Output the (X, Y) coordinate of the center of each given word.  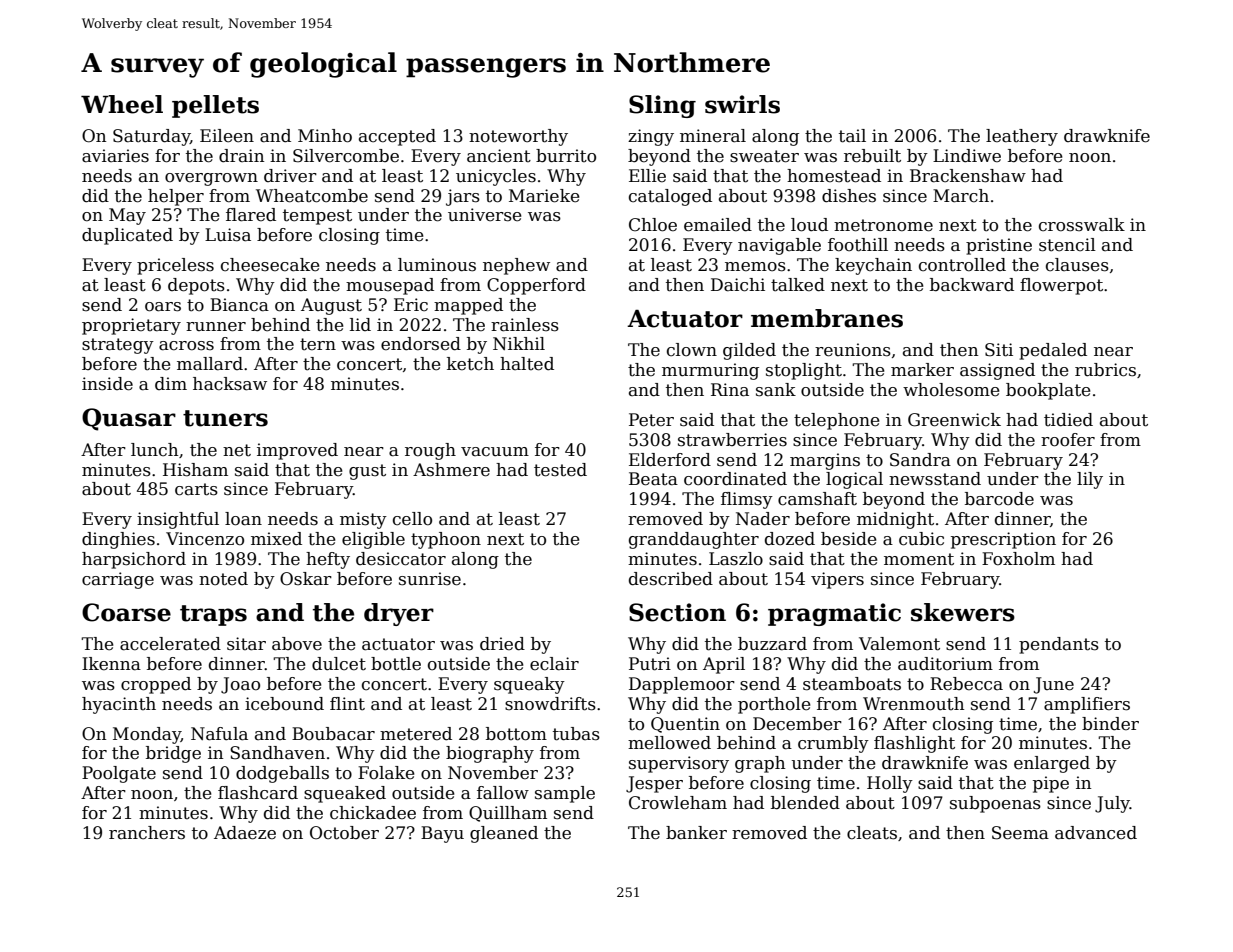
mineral (713, 136)
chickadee (373, 813)
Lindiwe (967, 156)
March (961, 196)
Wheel (122, 104)
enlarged (1052, 764)
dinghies (118, 540)
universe (485, 215)
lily (1090, 480)
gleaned (504, 834)
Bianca (239, 305)
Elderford (670, 460)
